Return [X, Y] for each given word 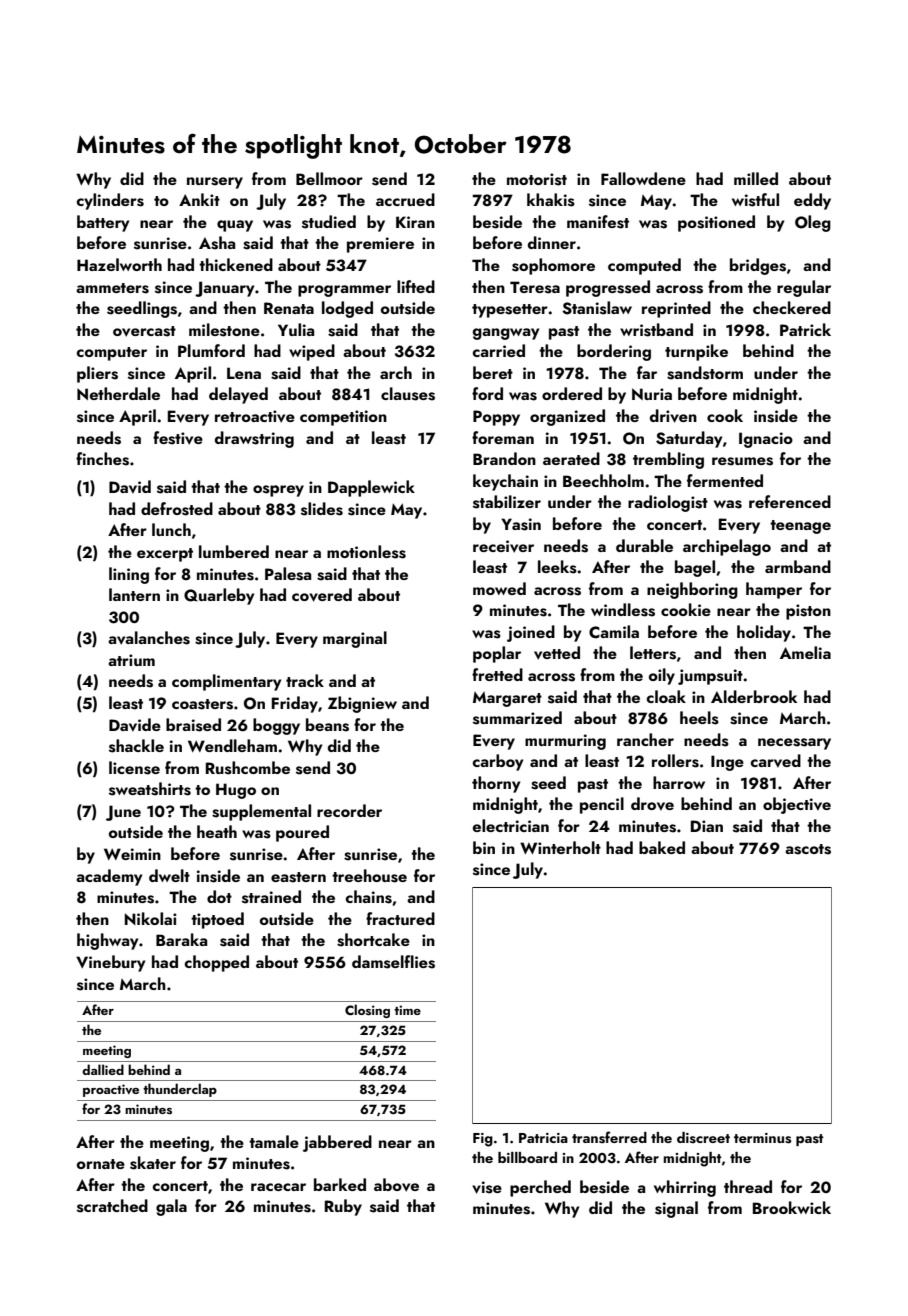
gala [171, 1207]
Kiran [415, 222]
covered [322, 595]
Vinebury [110, 963]
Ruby [343, 1207]
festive [178, 438]
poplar [497, 654]
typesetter [510, 311]
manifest [598, 222]
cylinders [110, 201]
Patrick [805, 329]
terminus [762, 1138]
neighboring [692, 590]
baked [662, 847]
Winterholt [560, 847]
